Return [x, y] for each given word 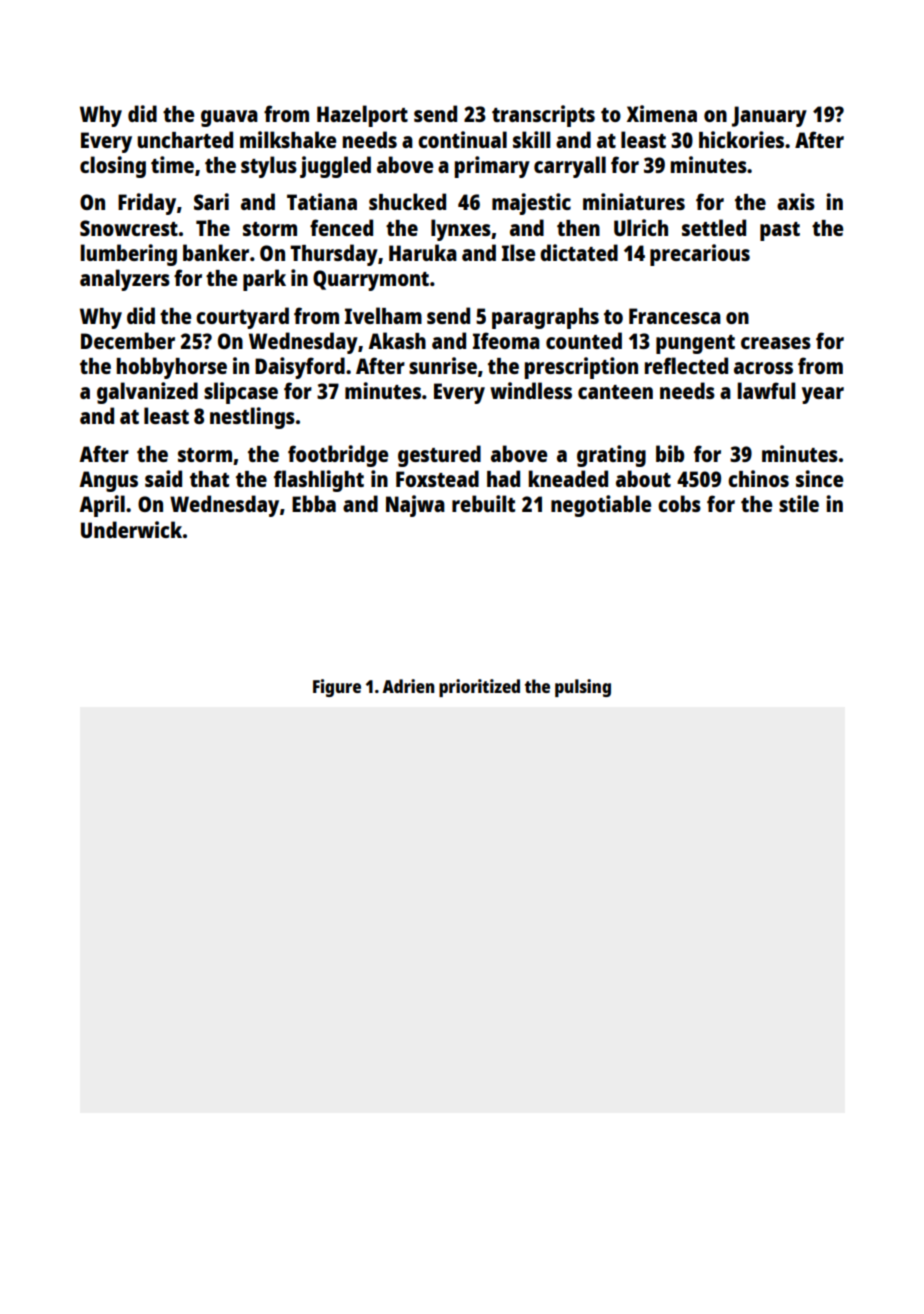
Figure [337, 688]
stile [799, 503]
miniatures [634, 201]
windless [531, 390]
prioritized [479, 688]
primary [492, 167]
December [128, 340]
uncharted [185, 139]
